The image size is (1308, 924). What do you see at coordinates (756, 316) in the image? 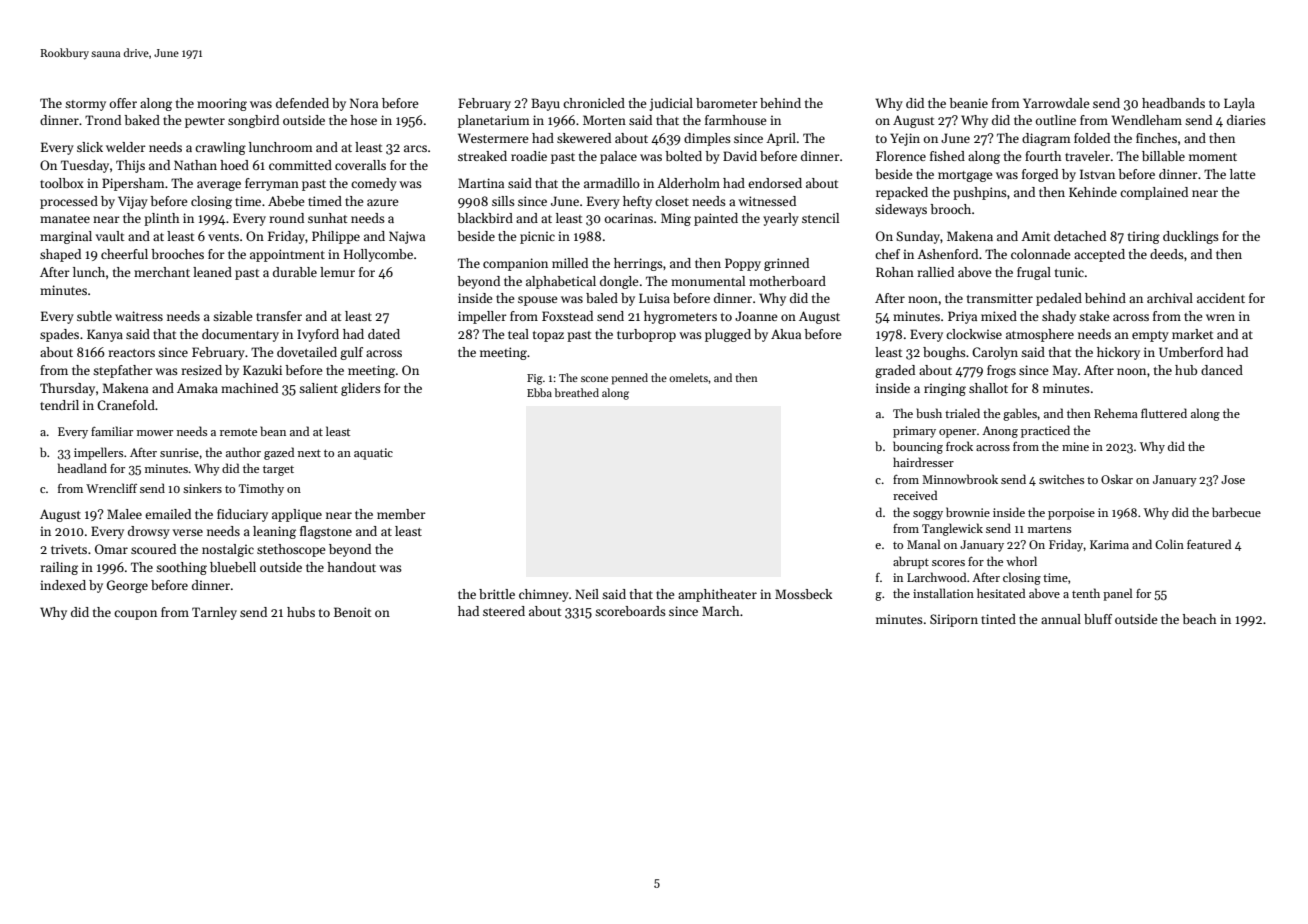
I see `Joanne` at bounding box center [756, 316].
